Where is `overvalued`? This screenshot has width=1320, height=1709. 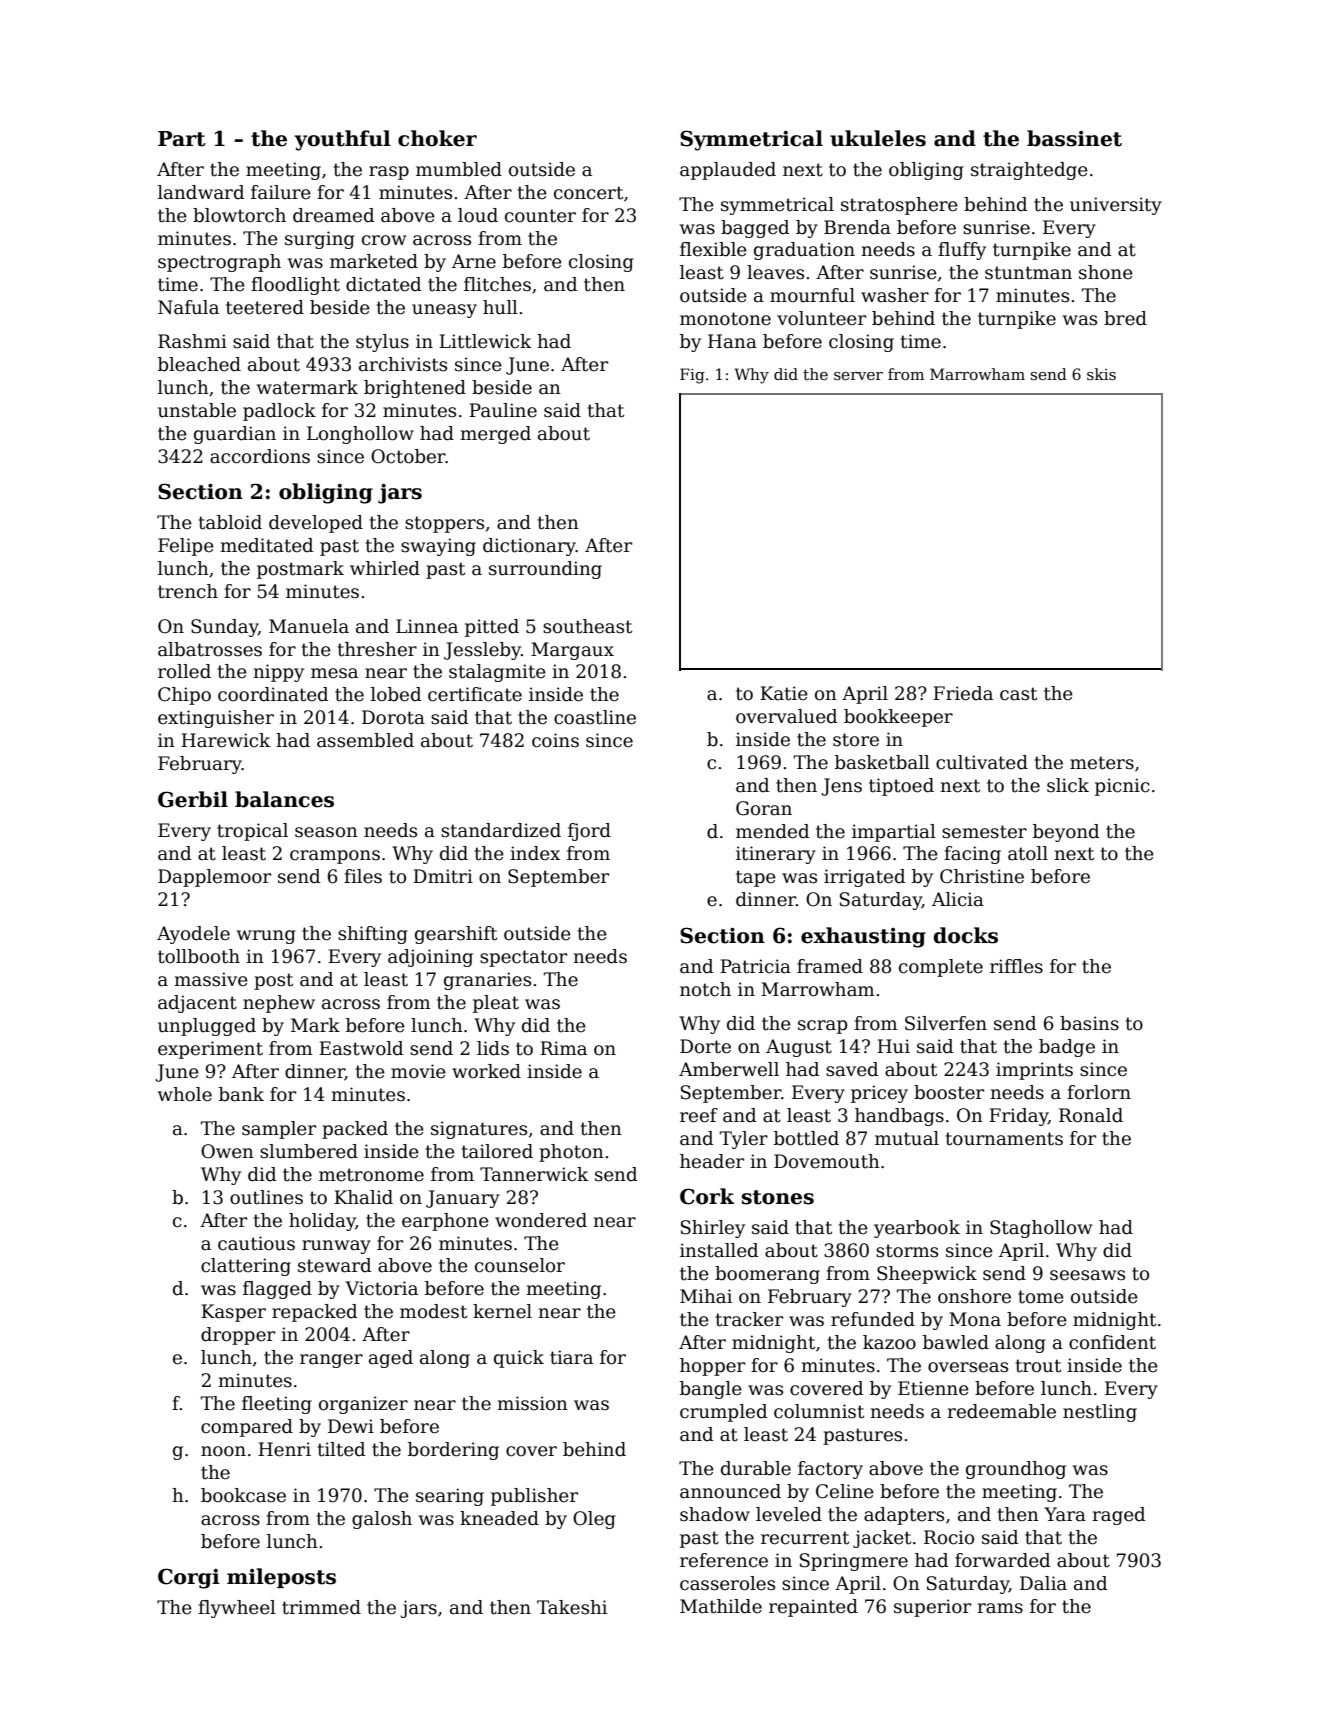 overvalued is located at coordinates (786, 716).
